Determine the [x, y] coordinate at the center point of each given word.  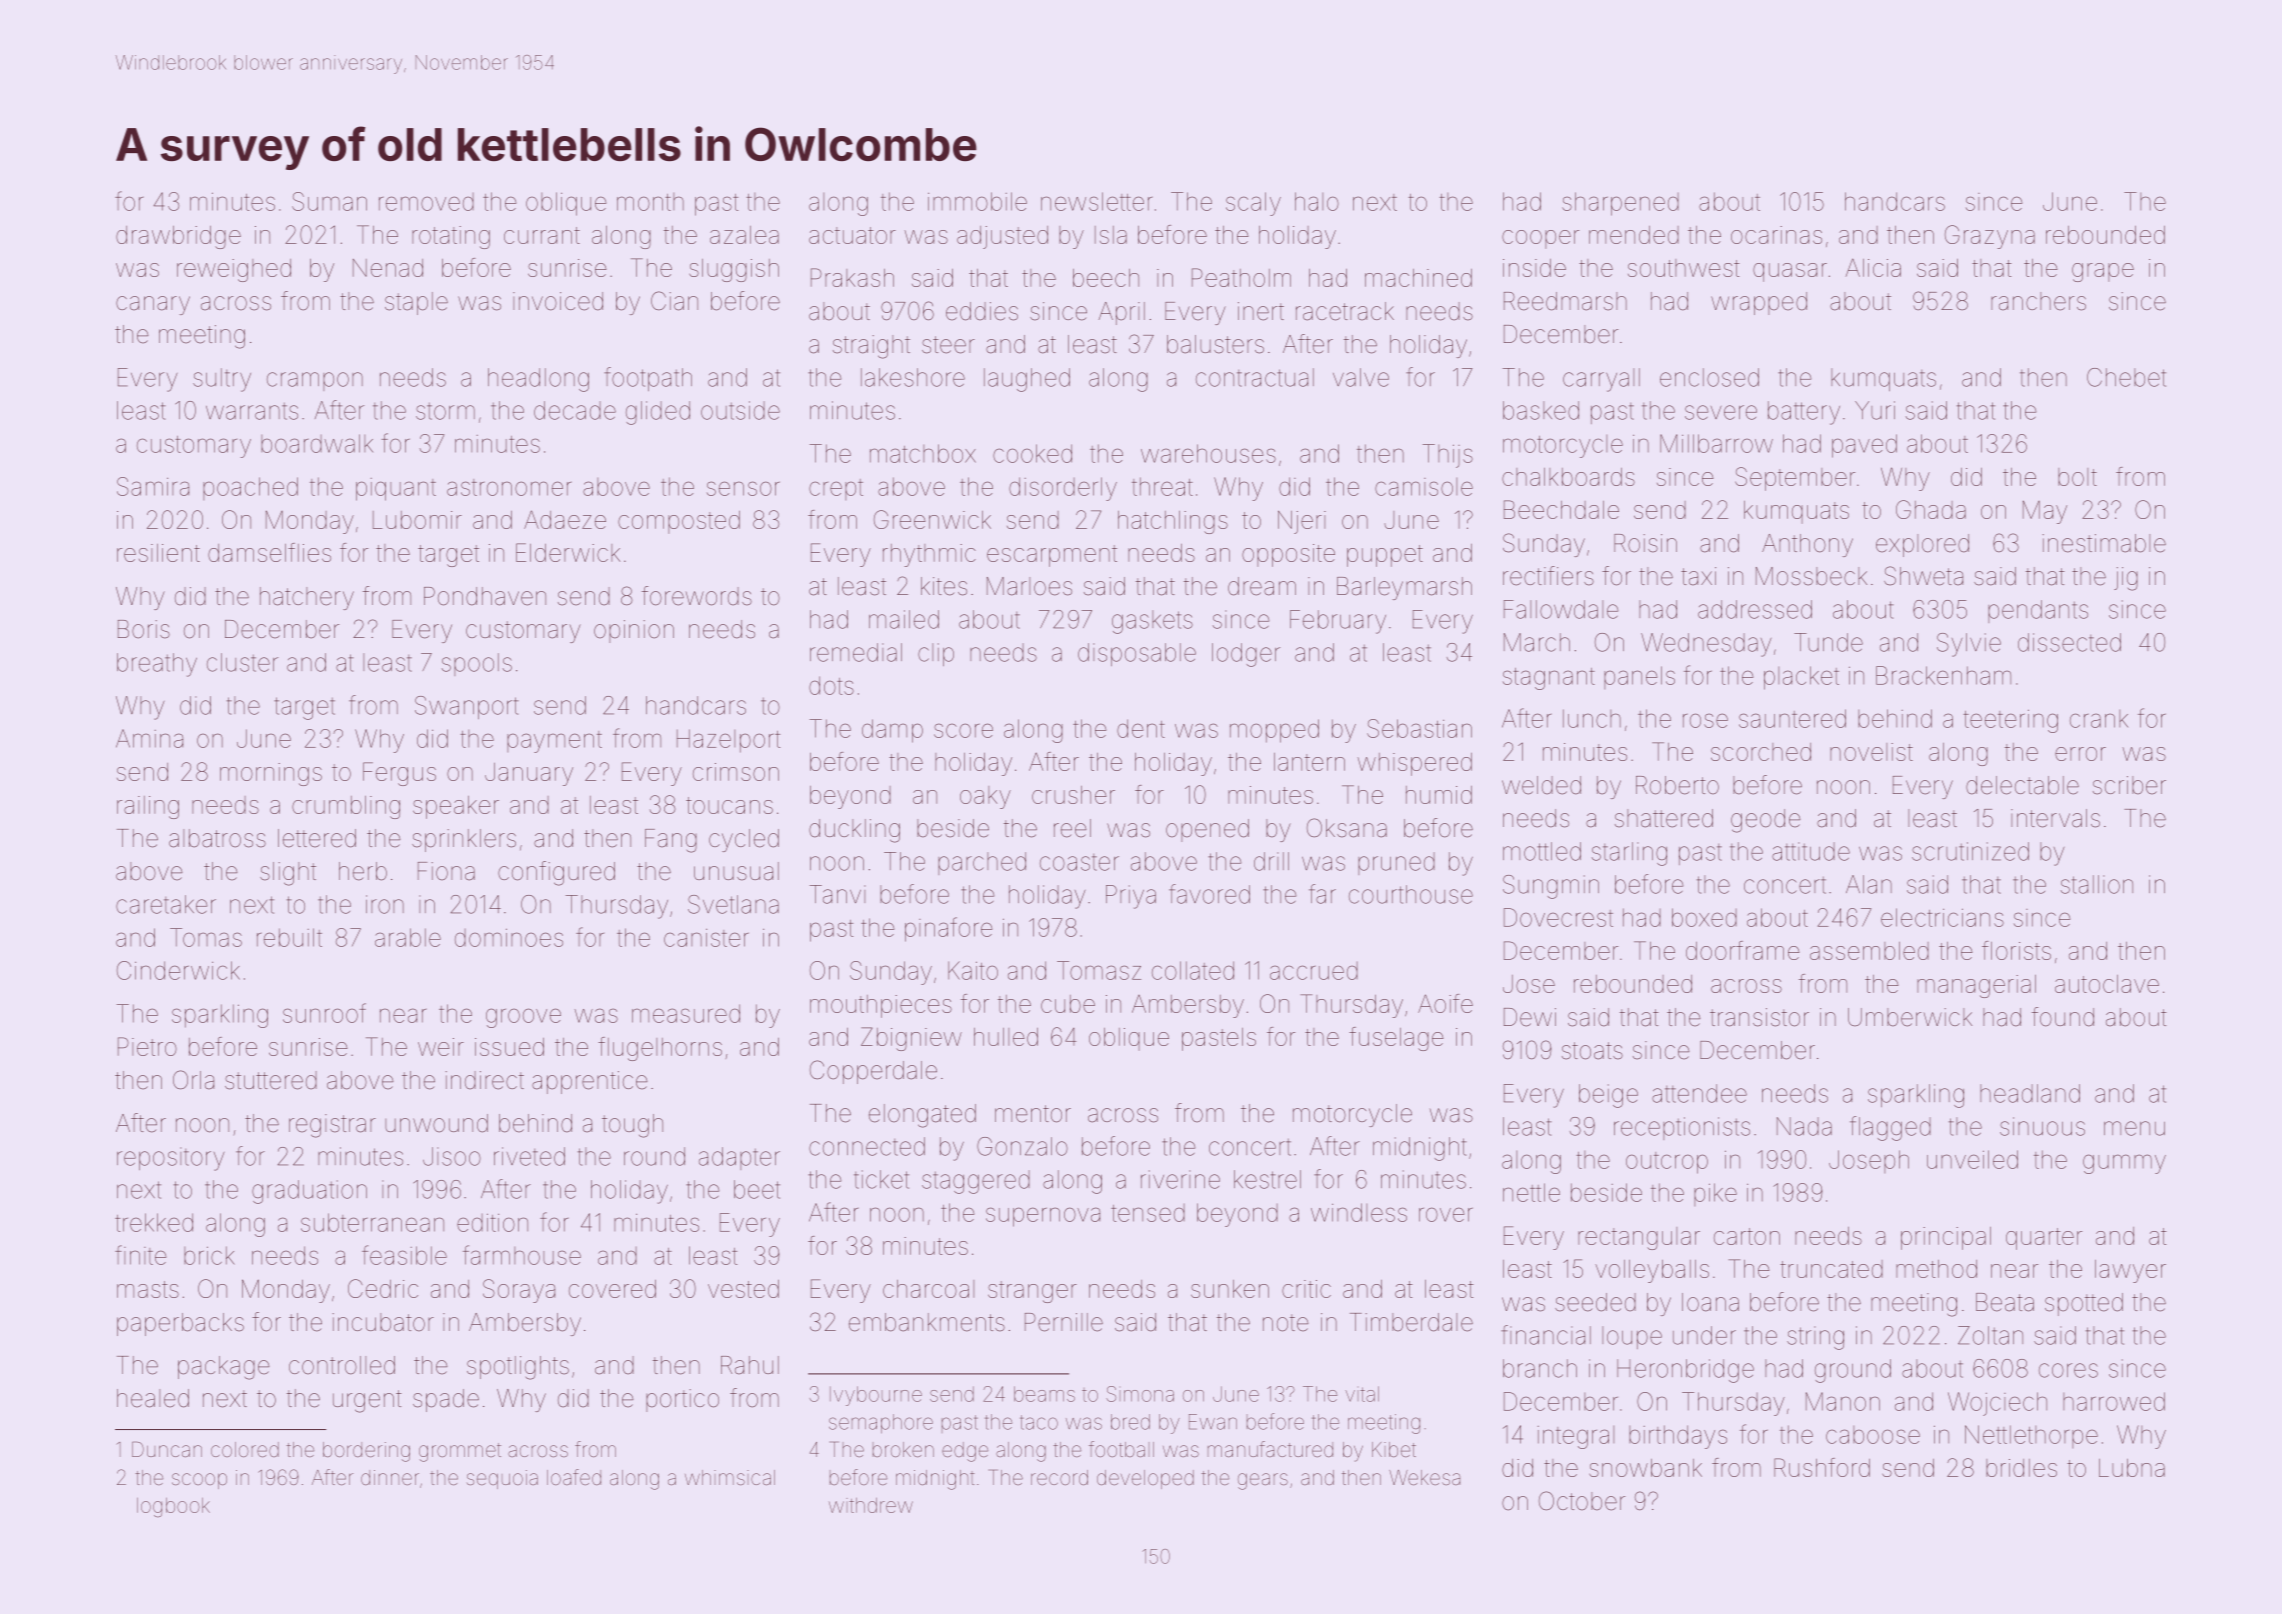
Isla [1111, 235]
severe [1721, 412]
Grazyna [1990, 237]
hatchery [307, 598]
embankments [927, 1322]
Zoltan [1990, 1335]
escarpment [1052, 556]
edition [492, 1222]
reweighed [234, 270]
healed [153, 1398]
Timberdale [1411, 1322]
